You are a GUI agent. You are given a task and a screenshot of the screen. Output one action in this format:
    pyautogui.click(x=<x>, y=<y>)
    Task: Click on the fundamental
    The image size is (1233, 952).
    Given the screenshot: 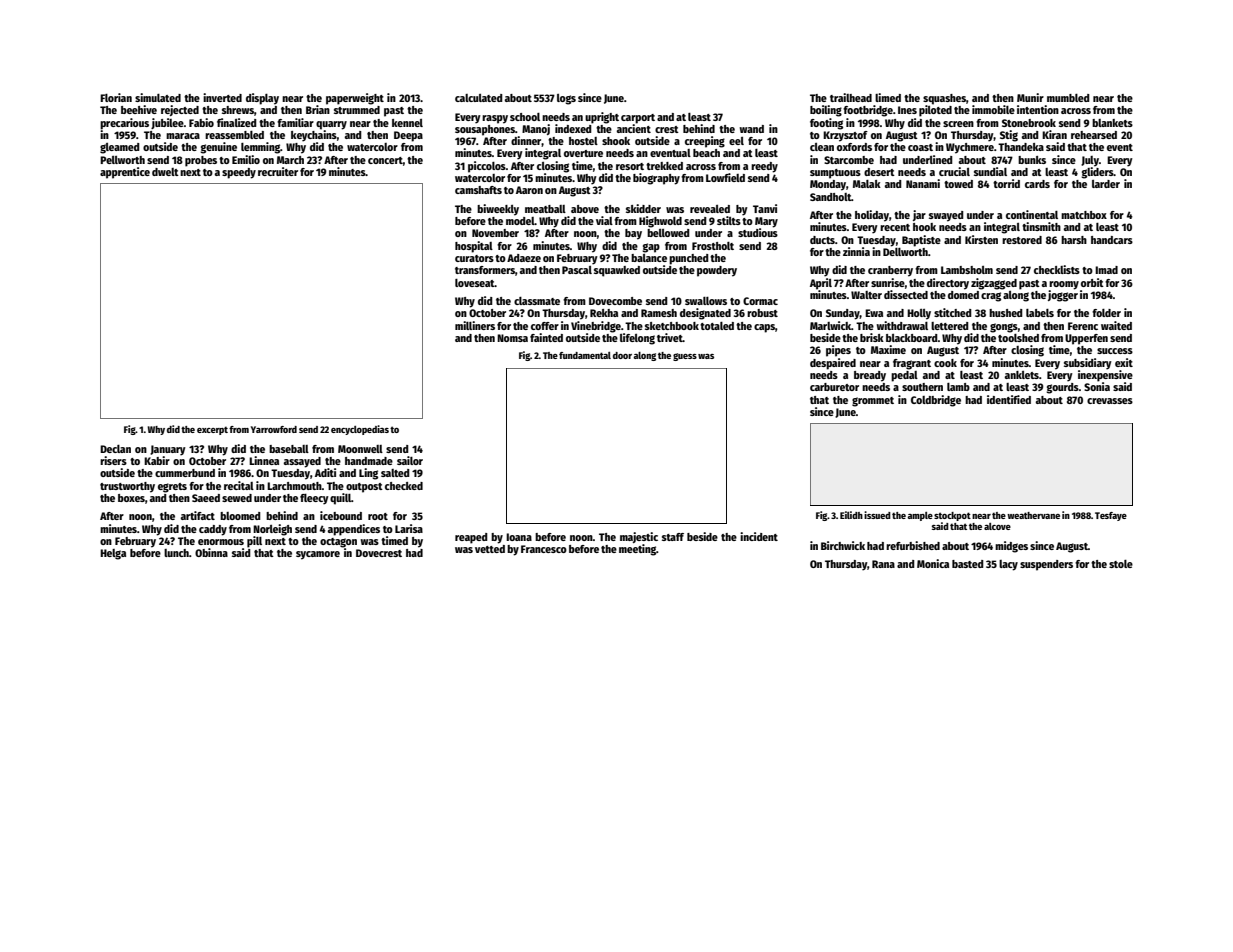 What is the action you would take?
    pyautogui.click(x=585, y=355)
